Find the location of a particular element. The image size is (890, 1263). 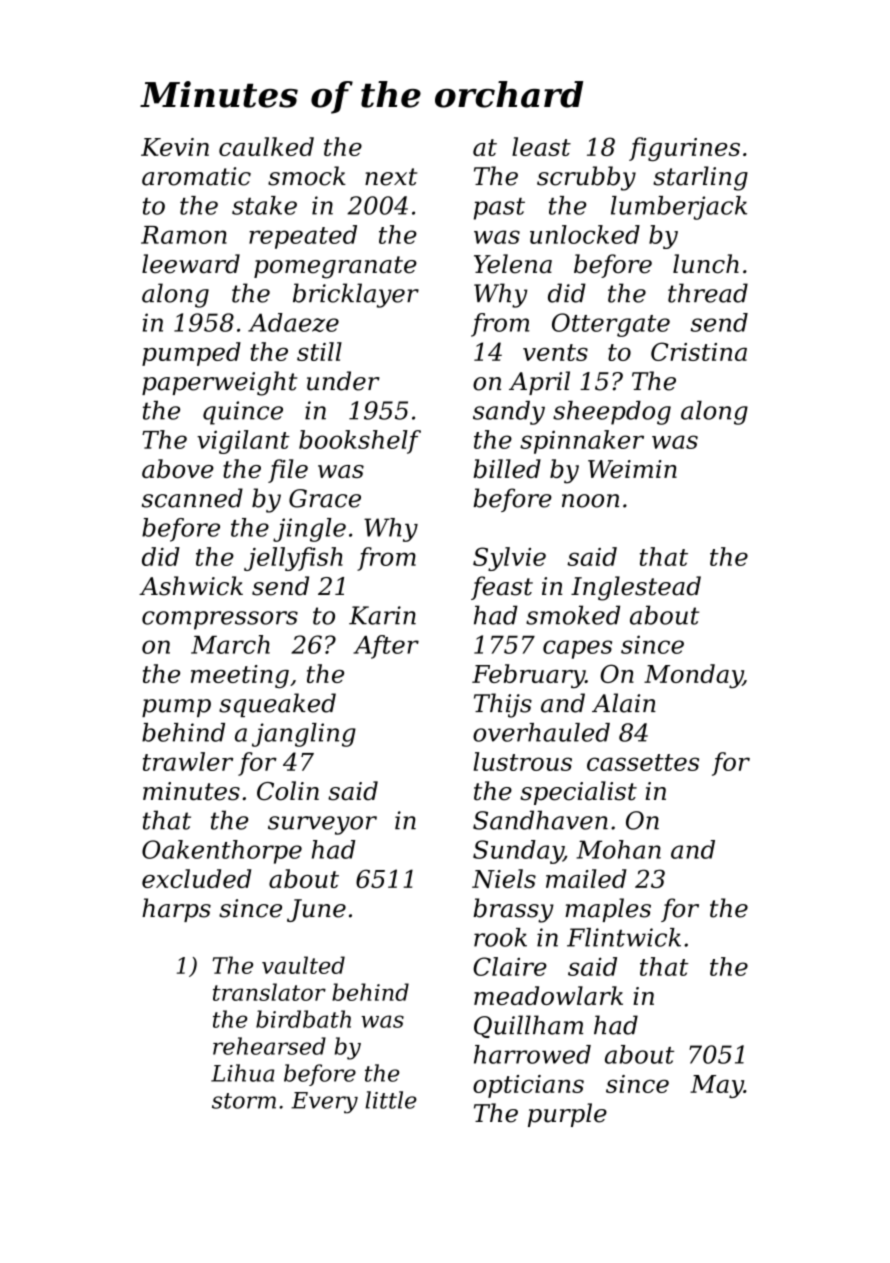

birdbath is located at coordinates (303, 1019).
